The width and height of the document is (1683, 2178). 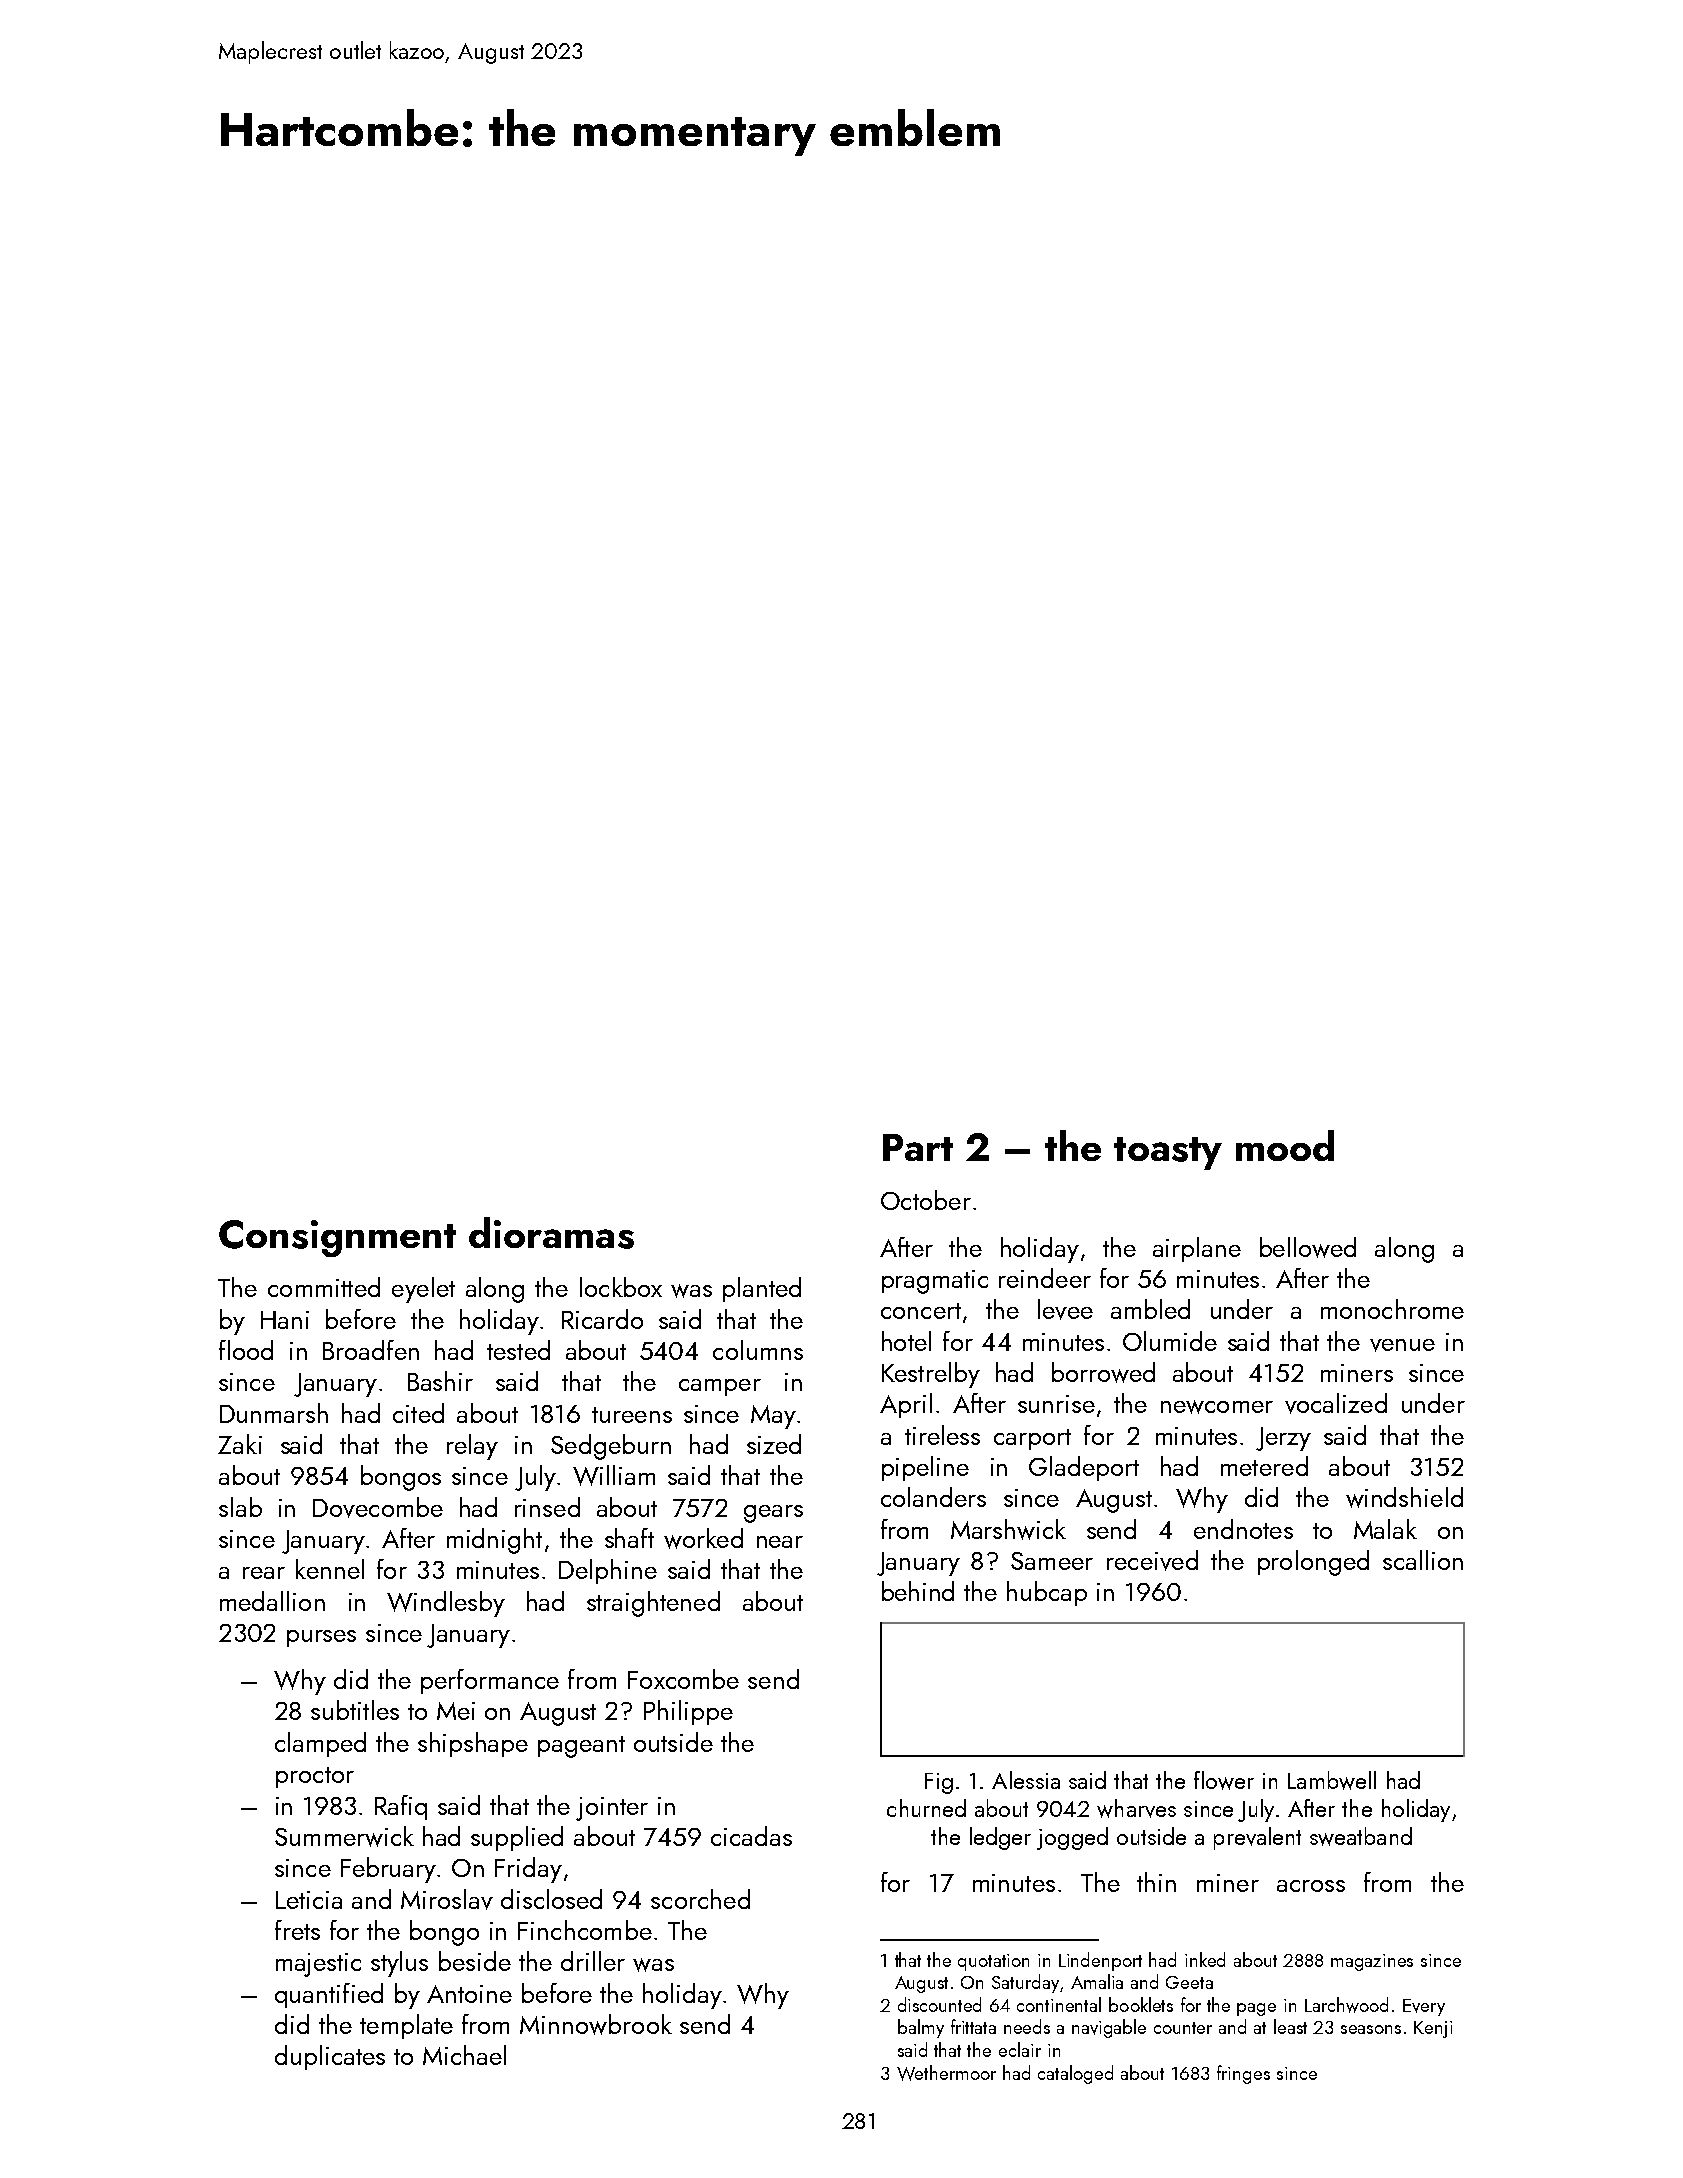 What do you see at coordinates (1308, 1247) in the document?
I see `bellowed` at bounding box center [1308, 1247].
